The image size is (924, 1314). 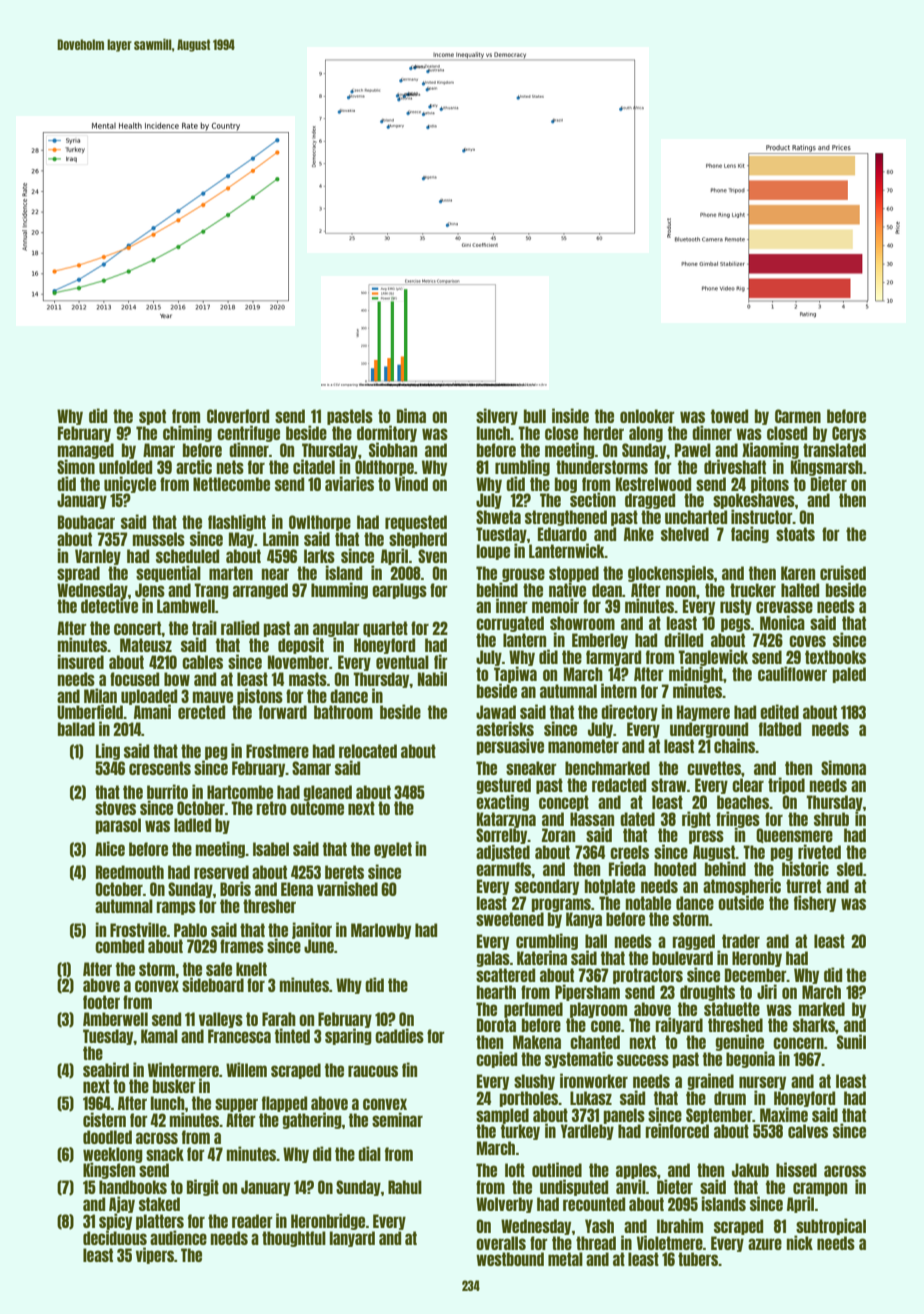 I want to click on sampled, so click(x=502, y=1116).
